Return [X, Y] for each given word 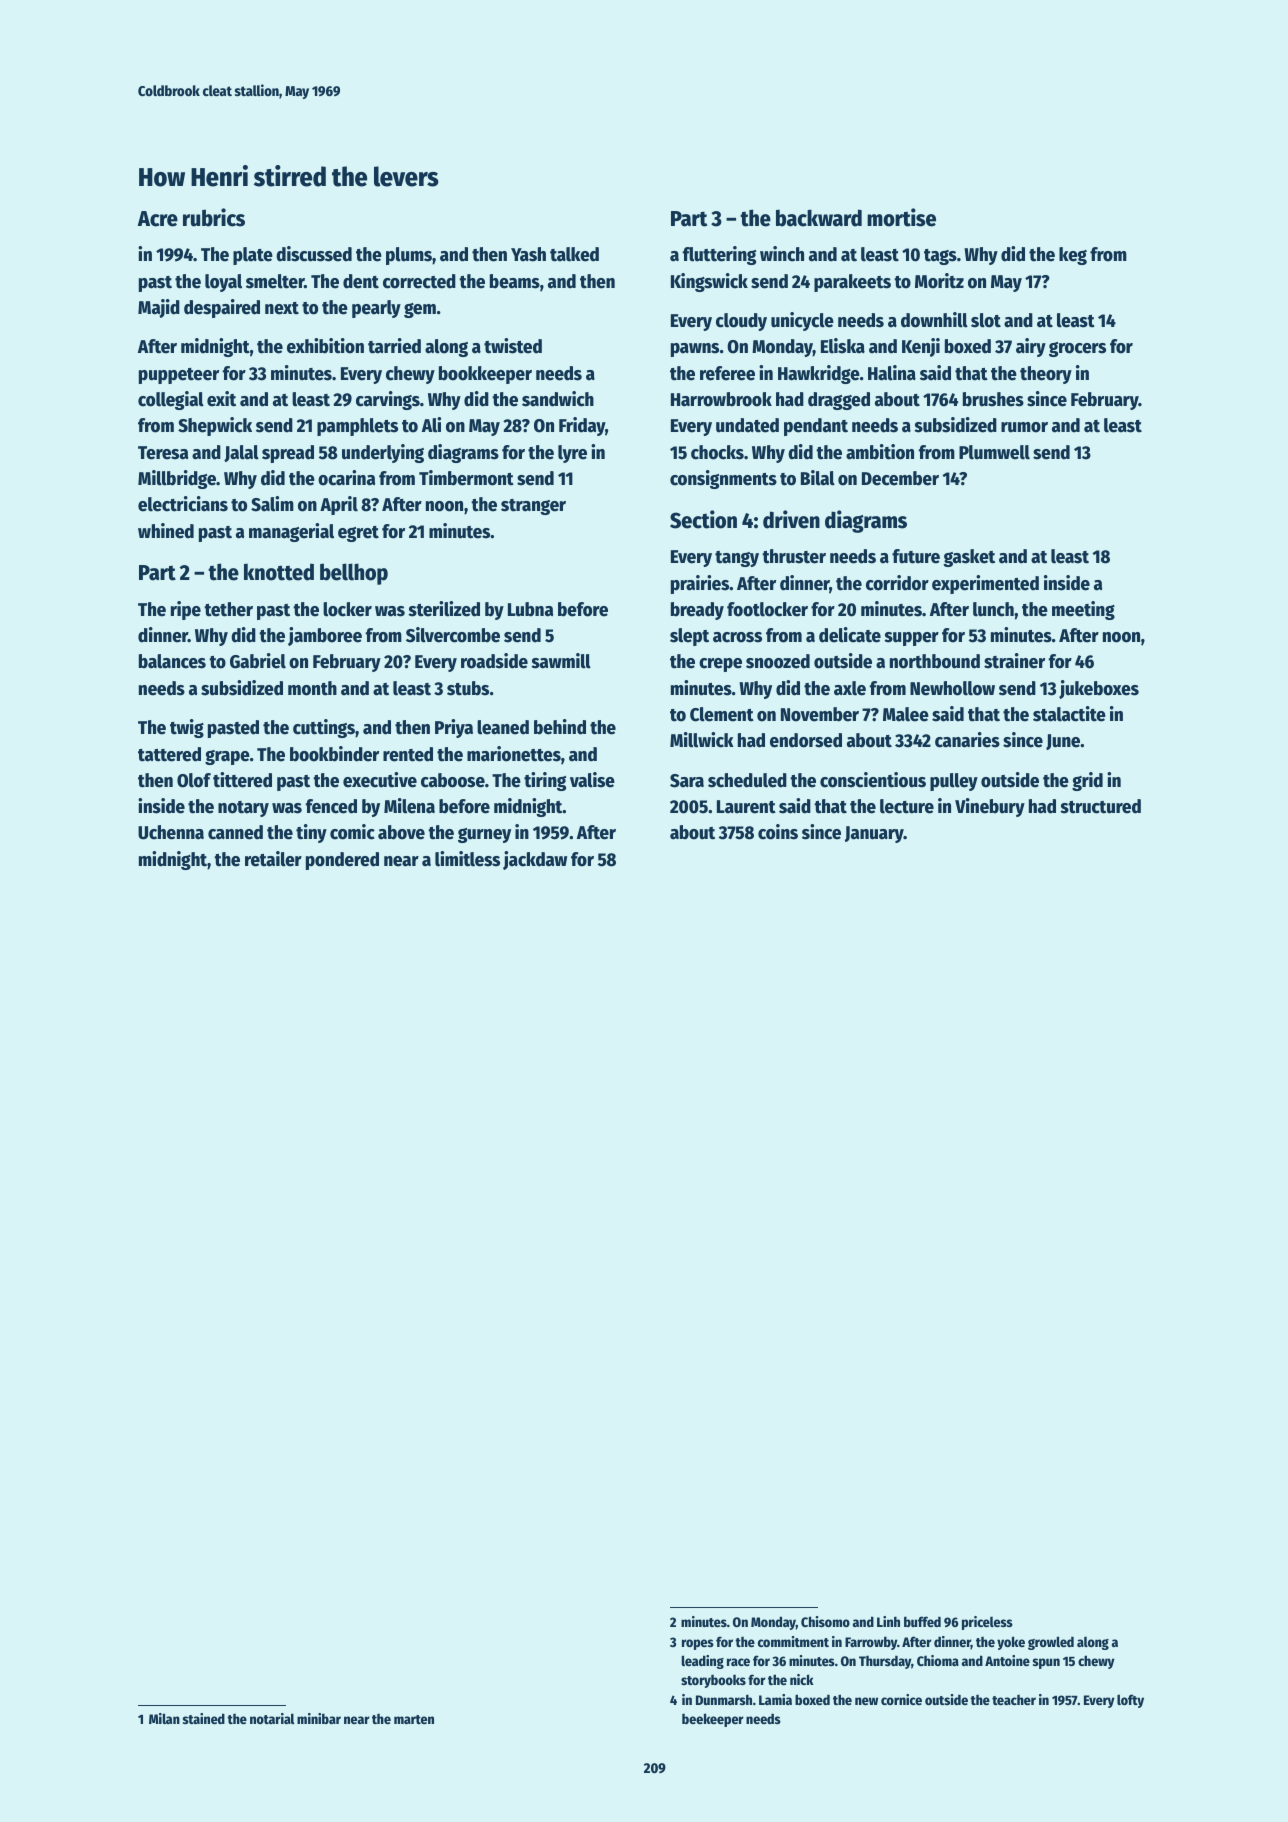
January [874, 834]
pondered [342, 861]
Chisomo [825, 1621]
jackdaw [535, 860]
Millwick [702, 740]
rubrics [214, 217]
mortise [901, 217]
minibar [319, 1718]
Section [703, 519]
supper [911, 639]
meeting [1083, 610]
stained [204, 1718]
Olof [194, 780]
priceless [987, 1623]
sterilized [444, 609]
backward [819, 218]
